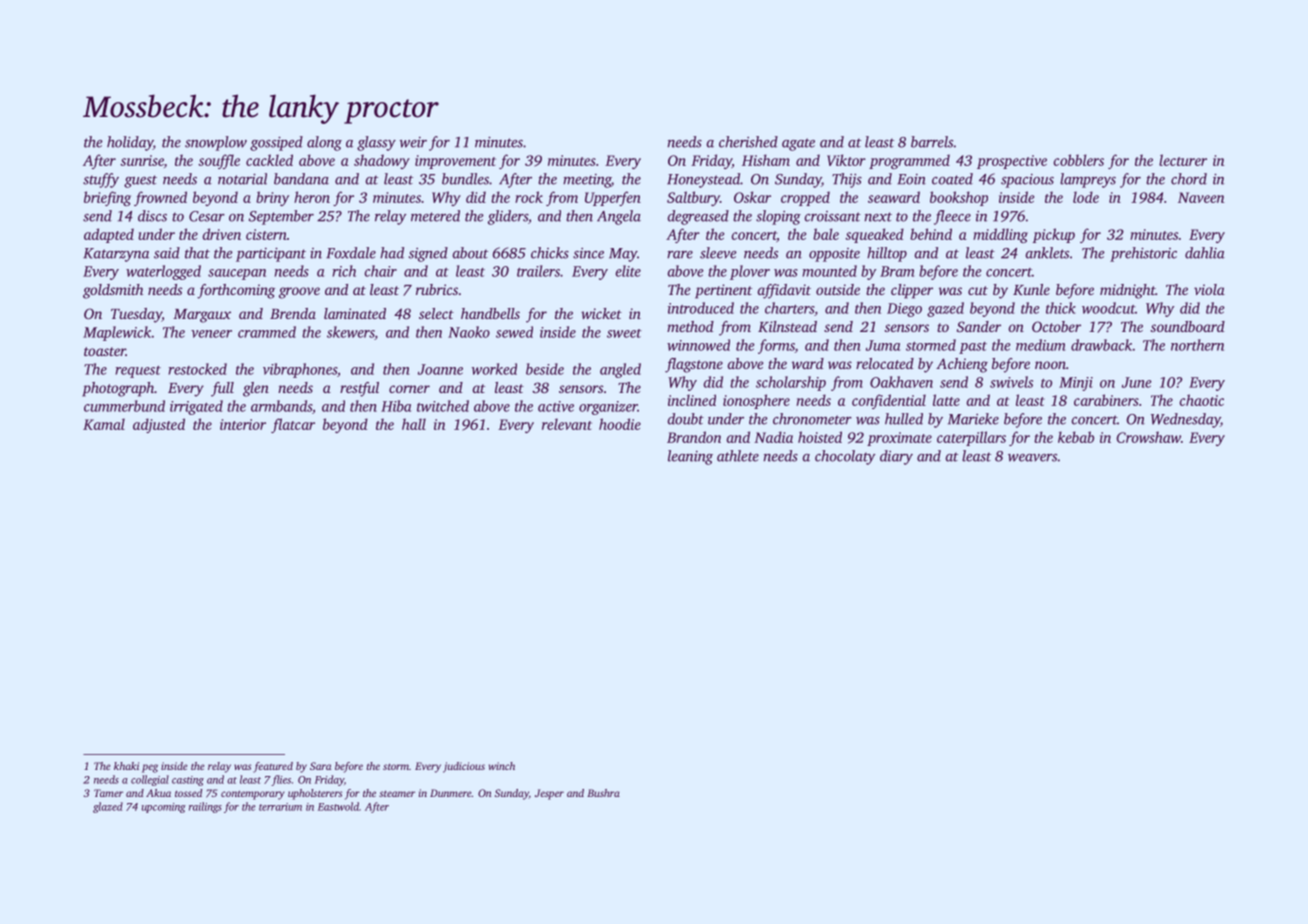 The height and width of the screenshot is (924, 1308). Describe the element at coordinates (1032, 458) in the screenshot. I see `weavers` at that location.
